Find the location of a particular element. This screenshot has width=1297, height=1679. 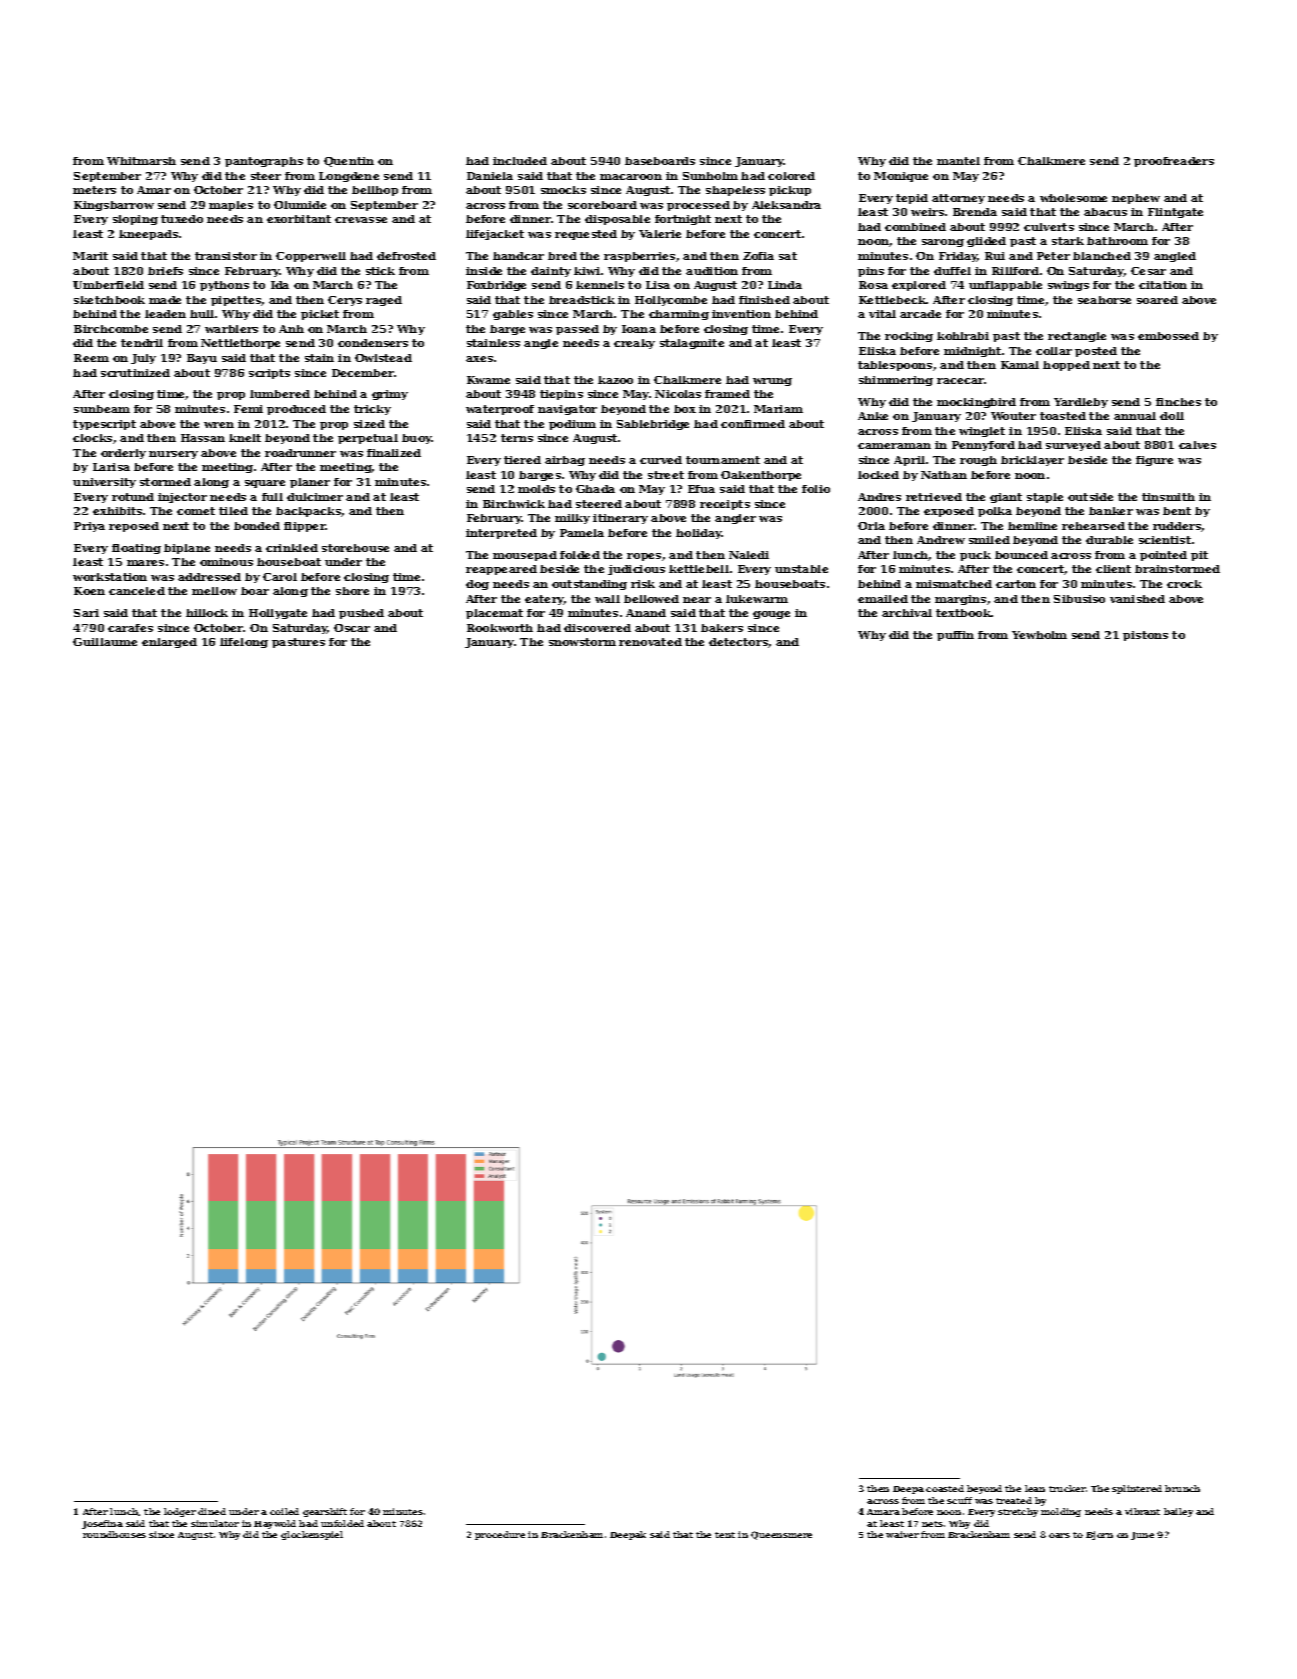

roundhouses is located at coordinates (114, 1534).
